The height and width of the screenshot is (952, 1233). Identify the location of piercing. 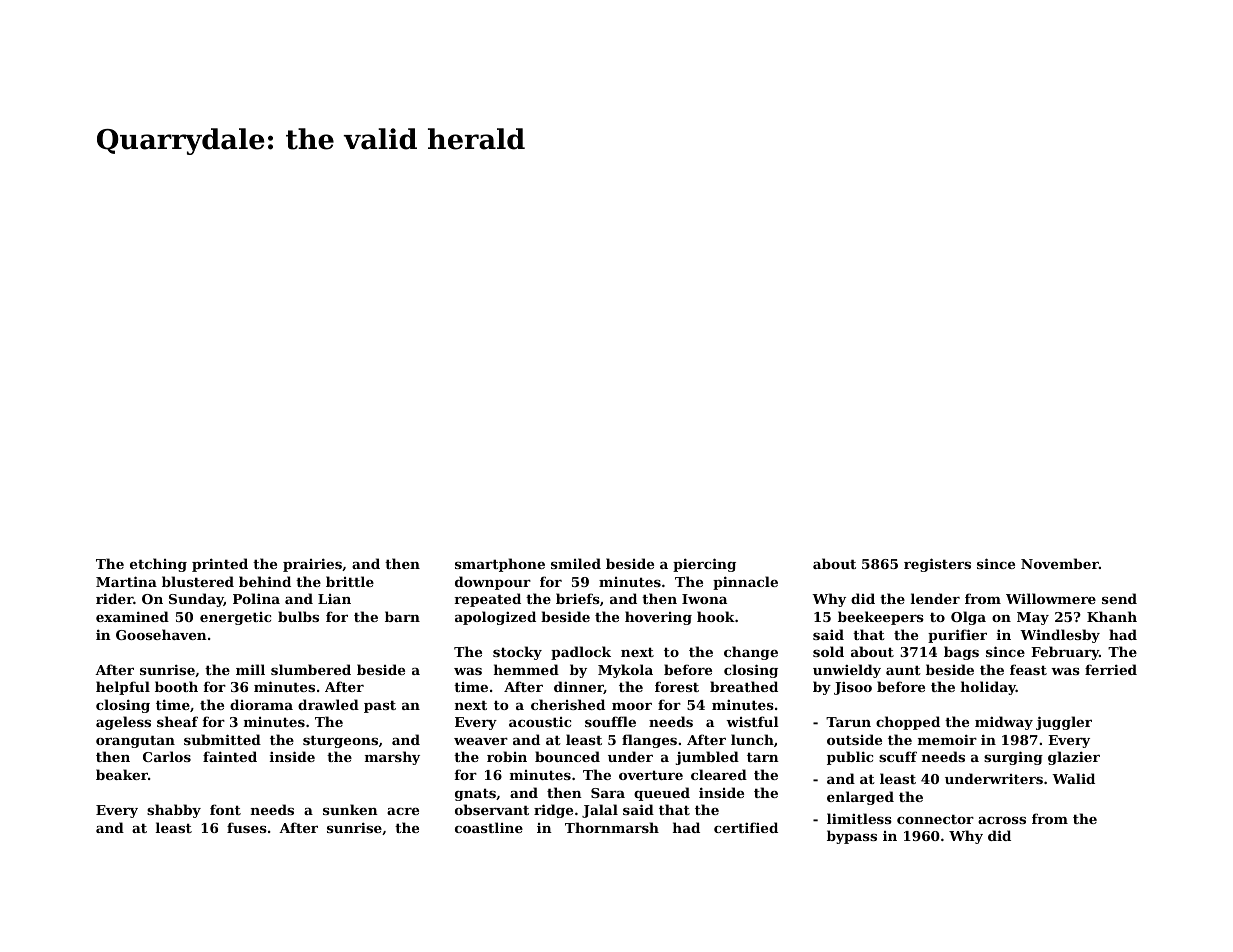
(704, 565).
